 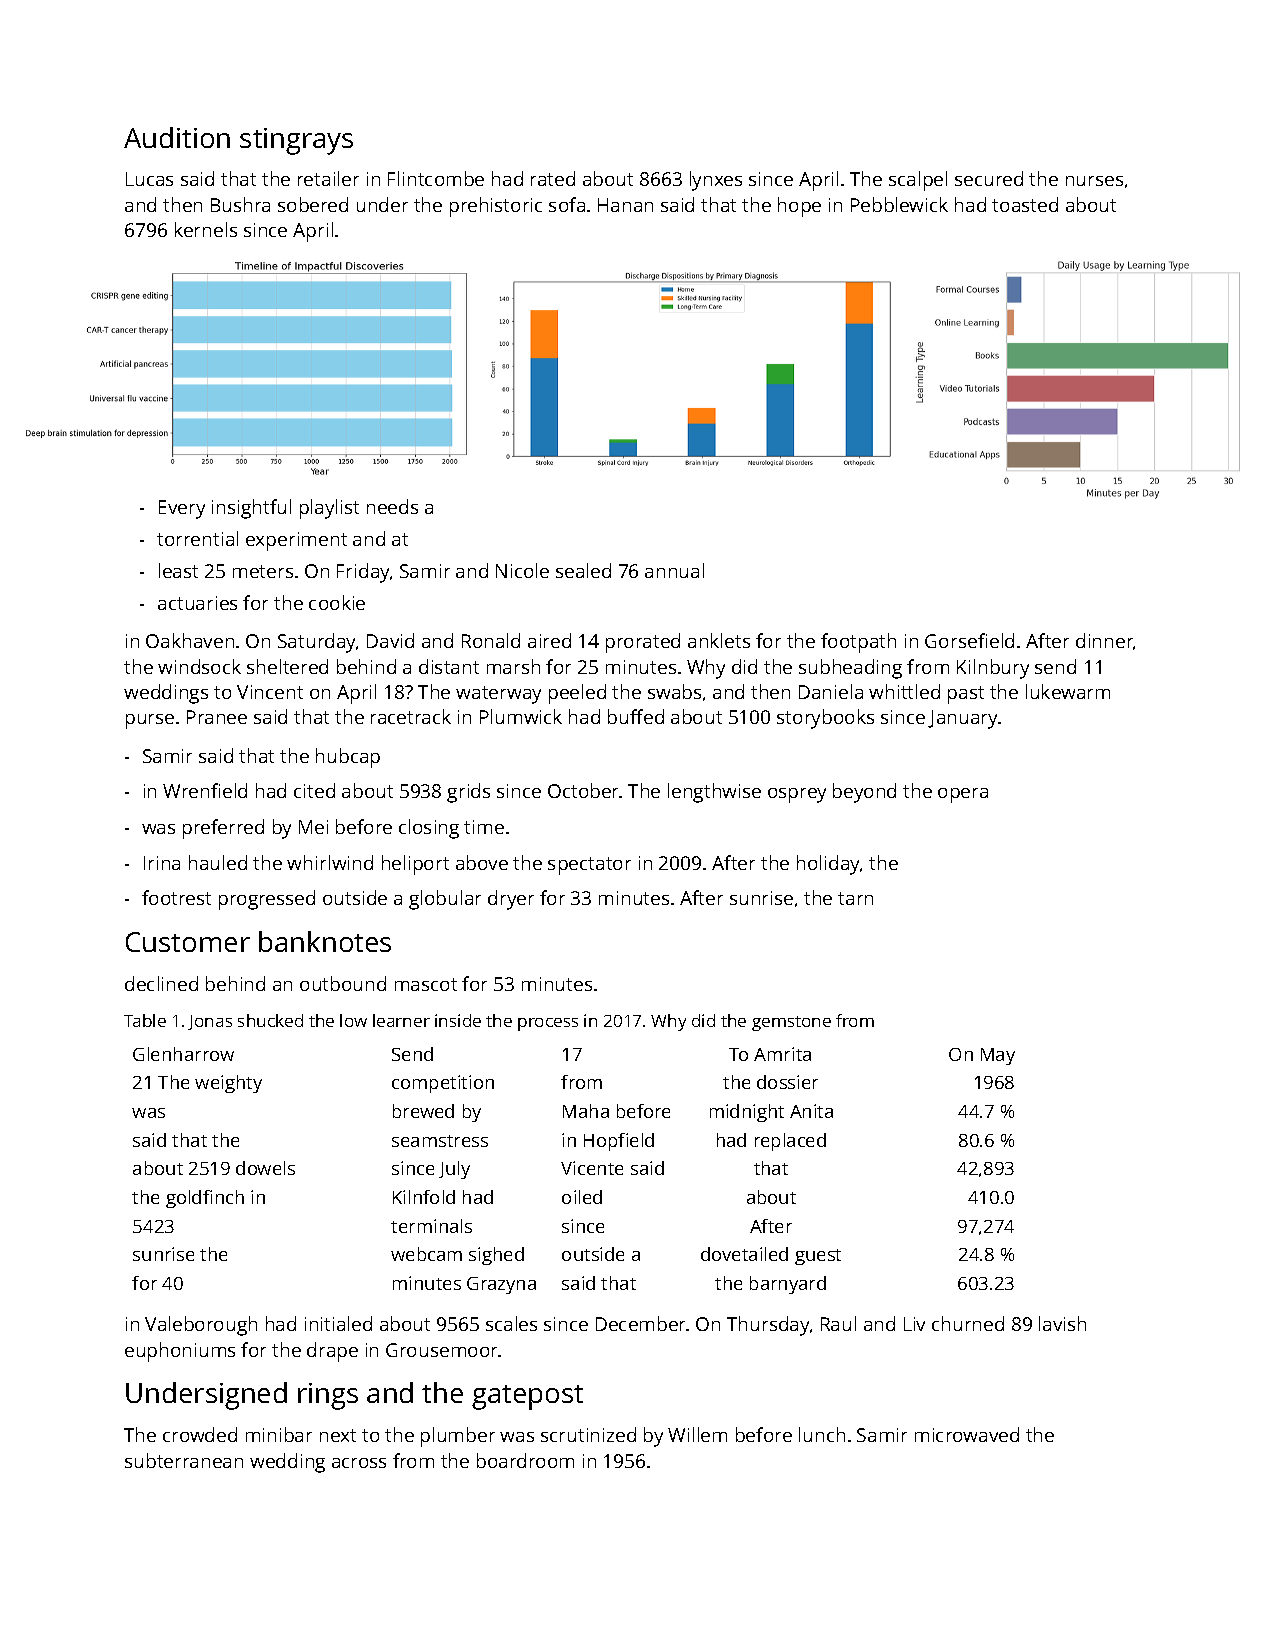 I want to click on prehistoric, so click(x=496, y=207).
